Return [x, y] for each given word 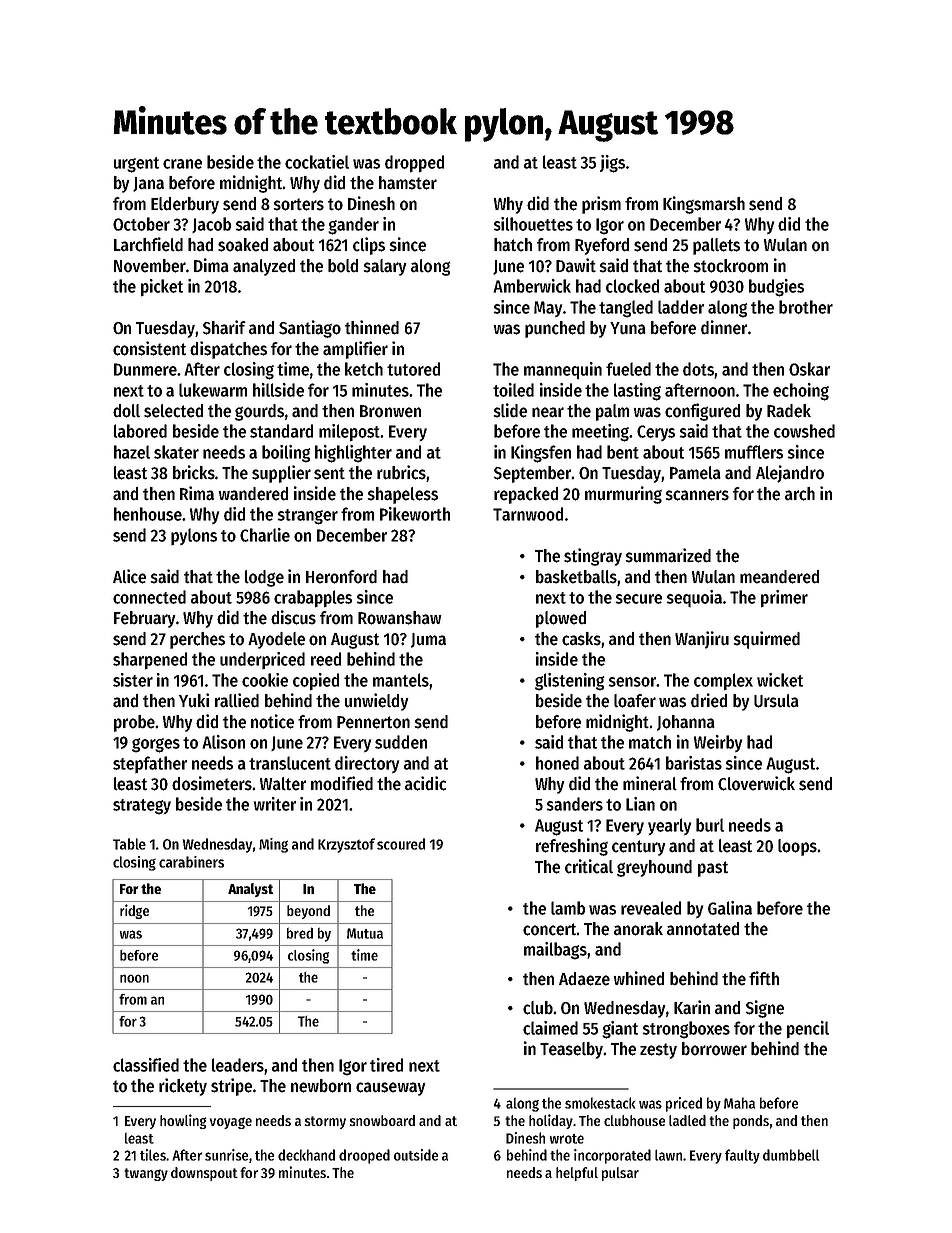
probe [134, 723]
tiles [153, 1155]
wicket [780, 680]
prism [601, 205]
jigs [612, 164]
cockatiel [317, 162]
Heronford [341, 577]
